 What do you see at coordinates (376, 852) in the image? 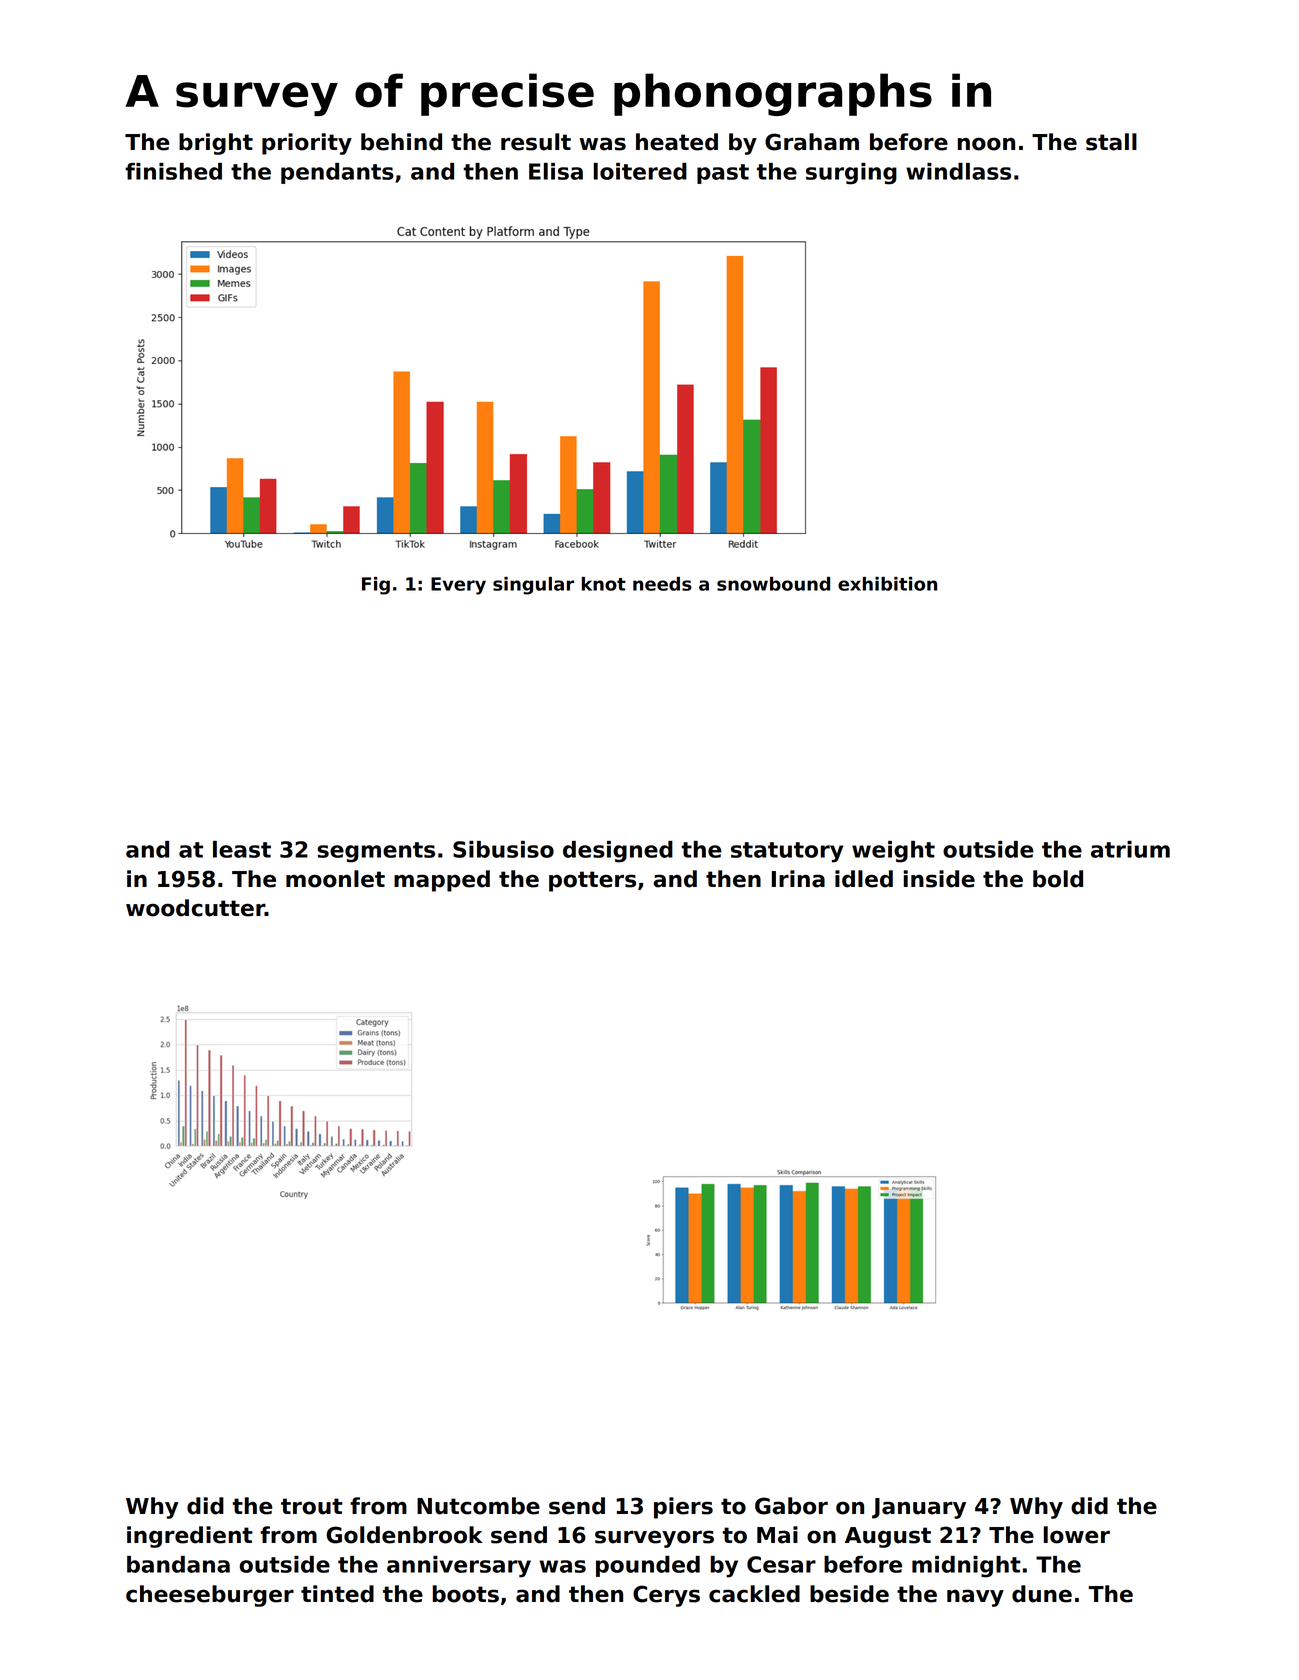
I see `segments` at bounding box center [376, 852].
